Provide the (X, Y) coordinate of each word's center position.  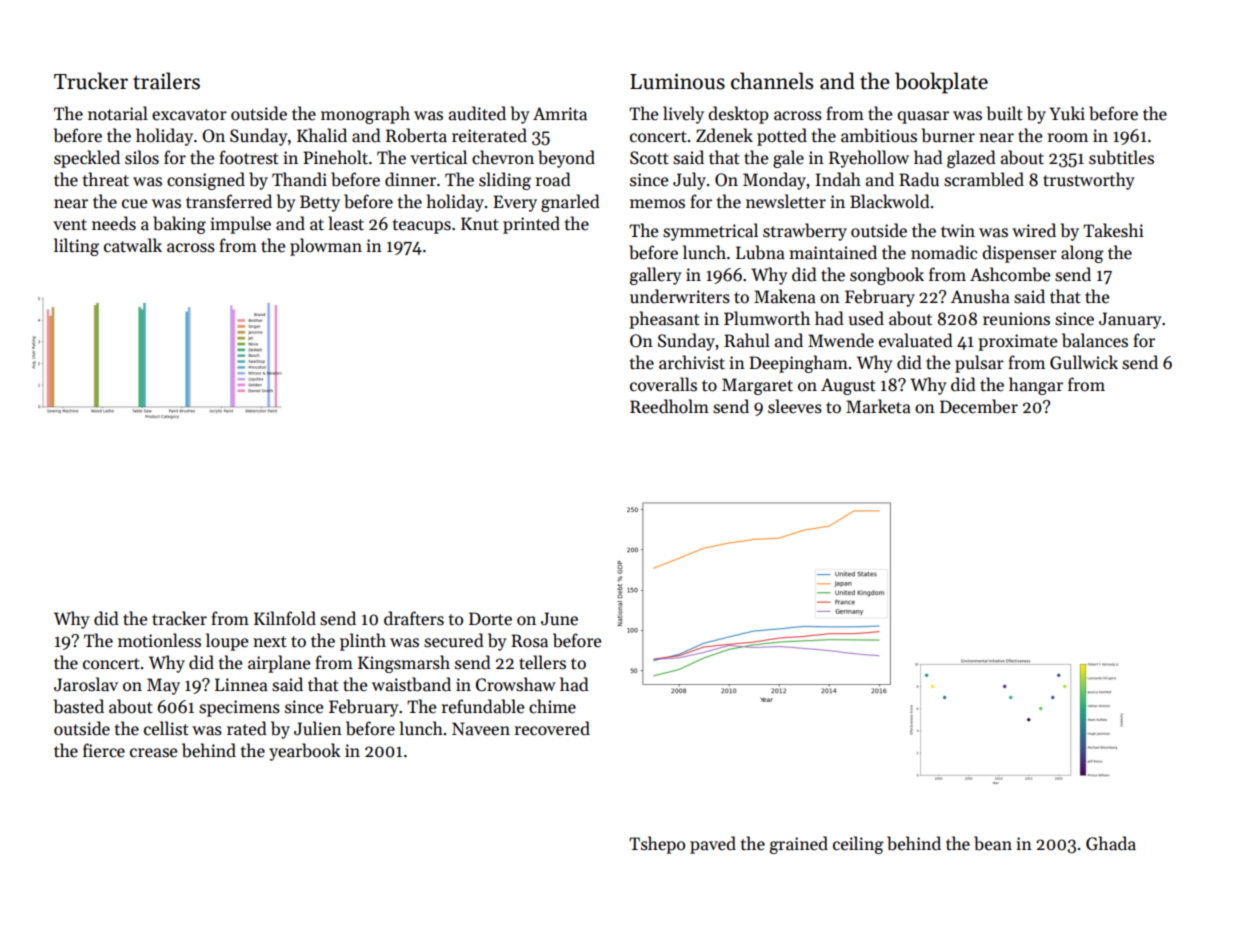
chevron (503, 157)
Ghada (1111, 843)
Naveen (481, 729)
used (866, 318)
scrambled (984, 179)
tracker (179, 618)
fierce (104, 750)
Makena (785, 296)
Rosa (529, 641)
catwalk (133, 245)
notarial (118, 113)
